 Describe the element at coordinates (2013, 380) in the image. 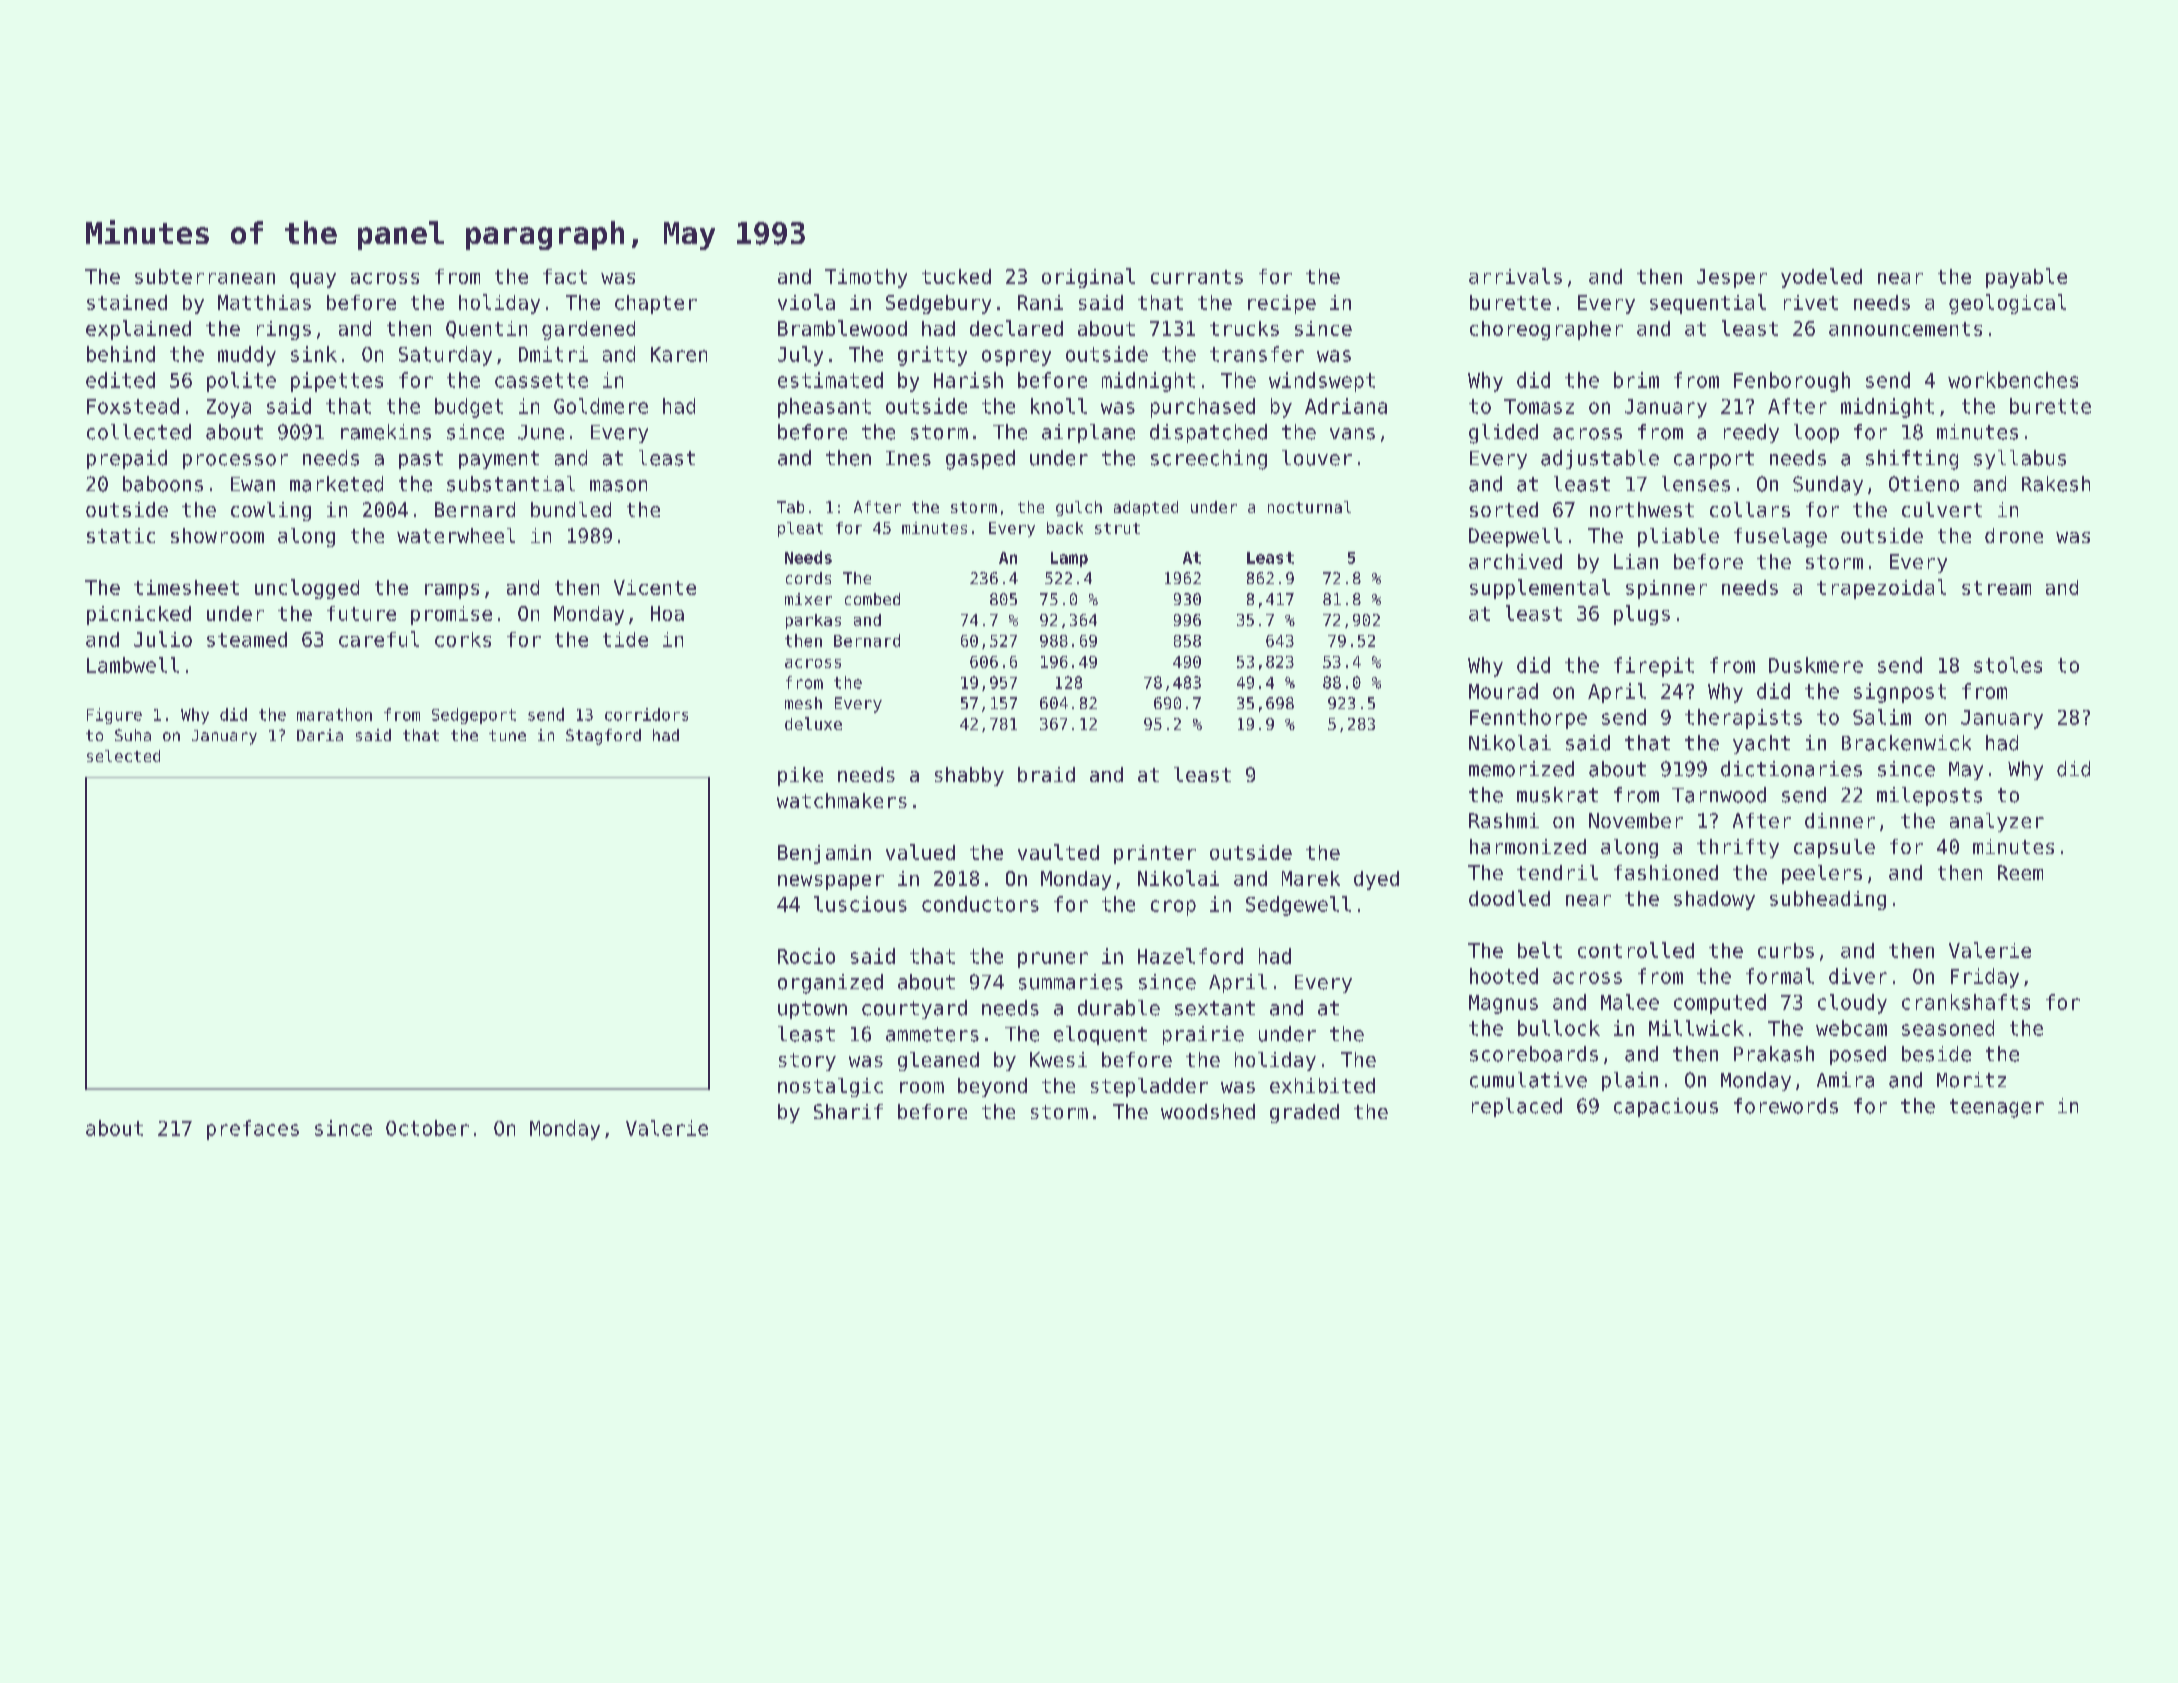

I see `workbenches` at that location.
